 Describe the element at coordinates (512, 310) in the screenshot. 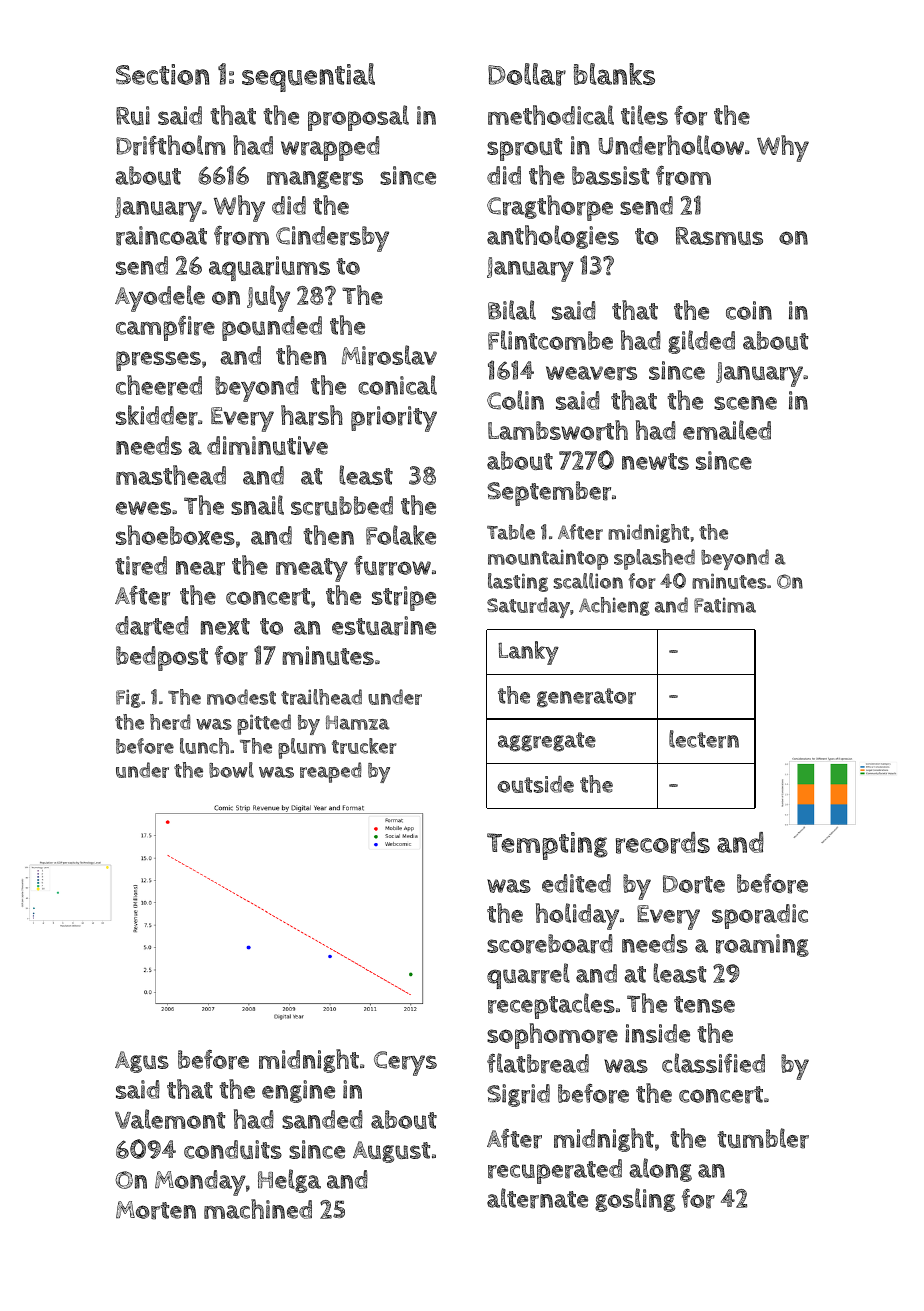

I see `Bilal` at that location.
